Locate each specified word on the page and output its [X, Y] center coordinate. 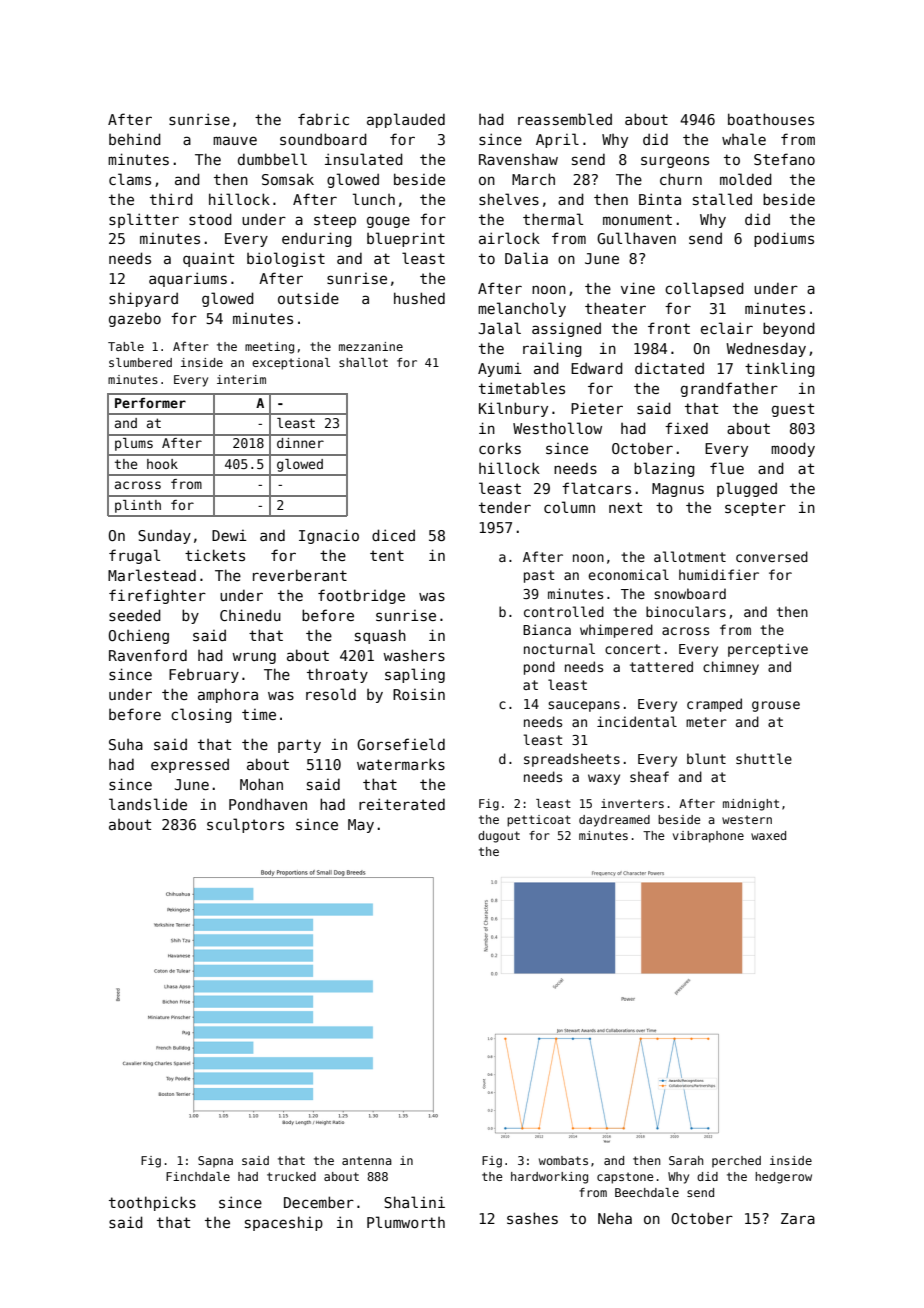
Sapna [215, 1162]
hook [162, 464]
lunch [374, 199]
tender [505, 507]
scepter [755, 509]
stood [210, 219]
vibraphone [708, 837]
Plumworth [406, 1222]
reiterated [402, 804]
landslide [148, 804]
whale [744, 139]
